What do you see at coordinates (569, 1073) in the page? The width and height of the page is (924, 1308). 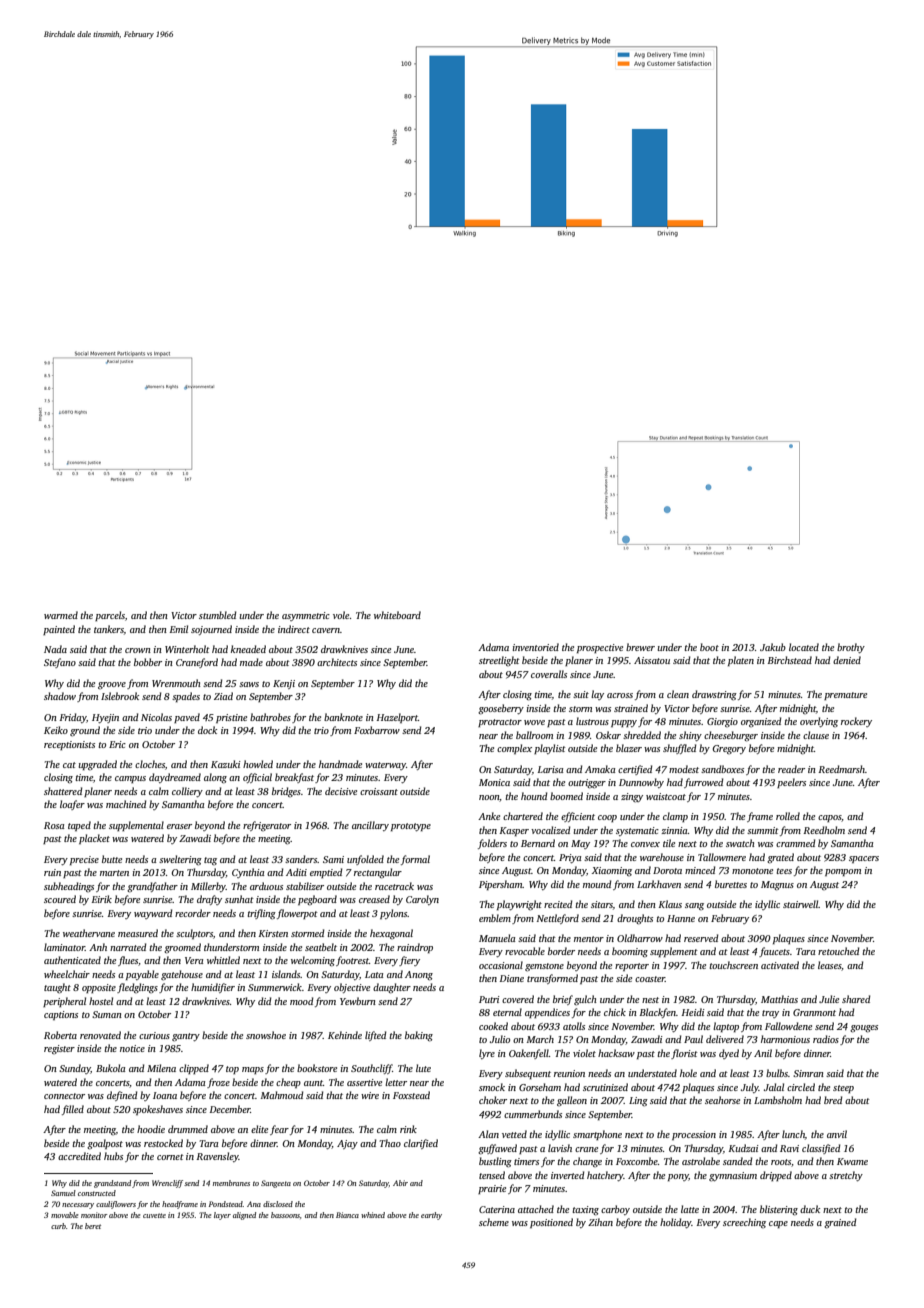 I see `reunion` at bounding box center [569, 1073].
